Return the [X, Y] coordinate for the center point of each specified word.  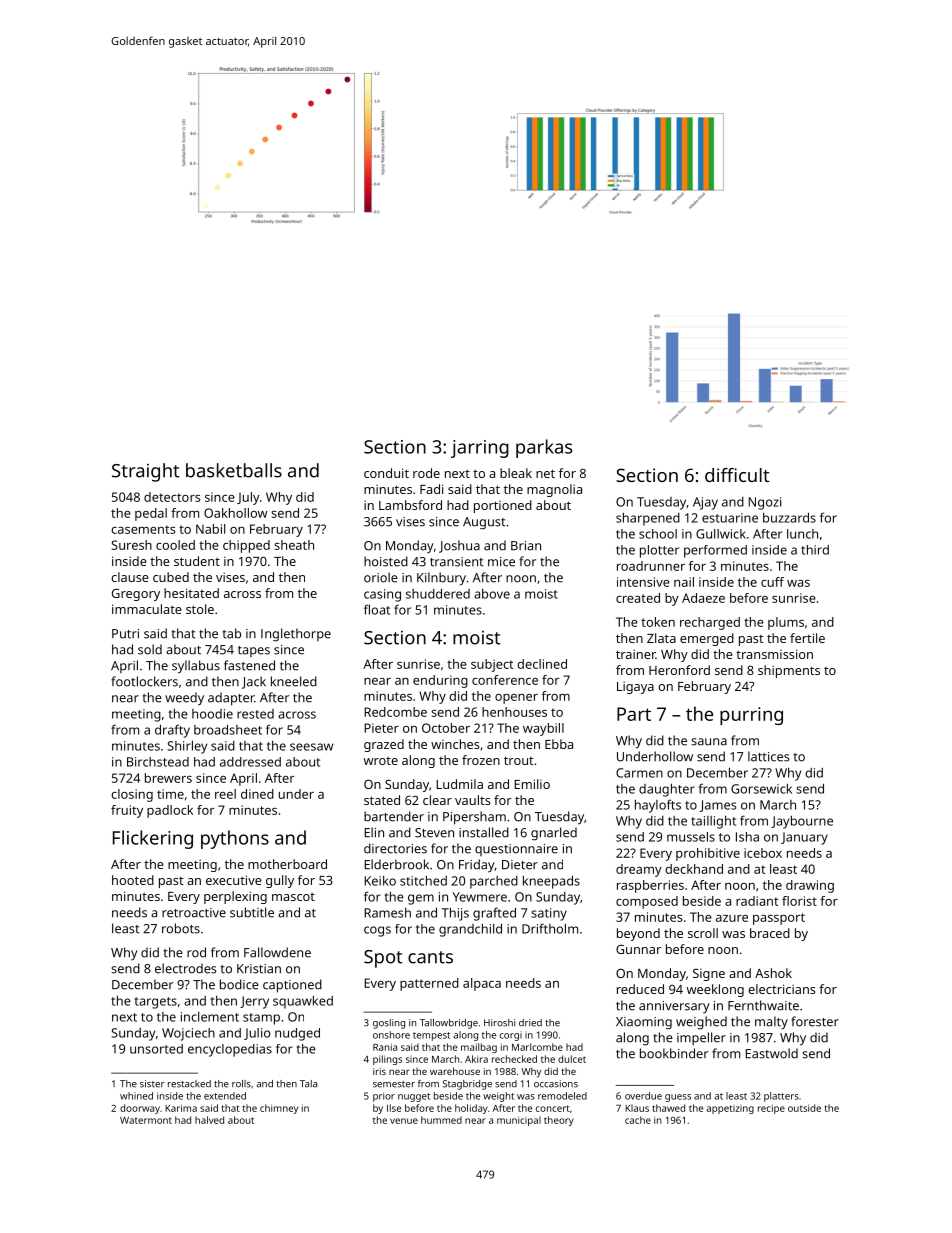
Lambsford [410, 505]
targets [155, 1003]
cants [430, 957]
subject [492, 665]
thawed [668, 1108]
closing [132, 795]
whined [136, 1096]
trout [519, 760]
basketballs [234, 470]
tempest [431, 1036]
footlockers [144, 681]
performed [715, 551]
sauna [709, 742]
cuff [772, 582]
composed [647, 902]
